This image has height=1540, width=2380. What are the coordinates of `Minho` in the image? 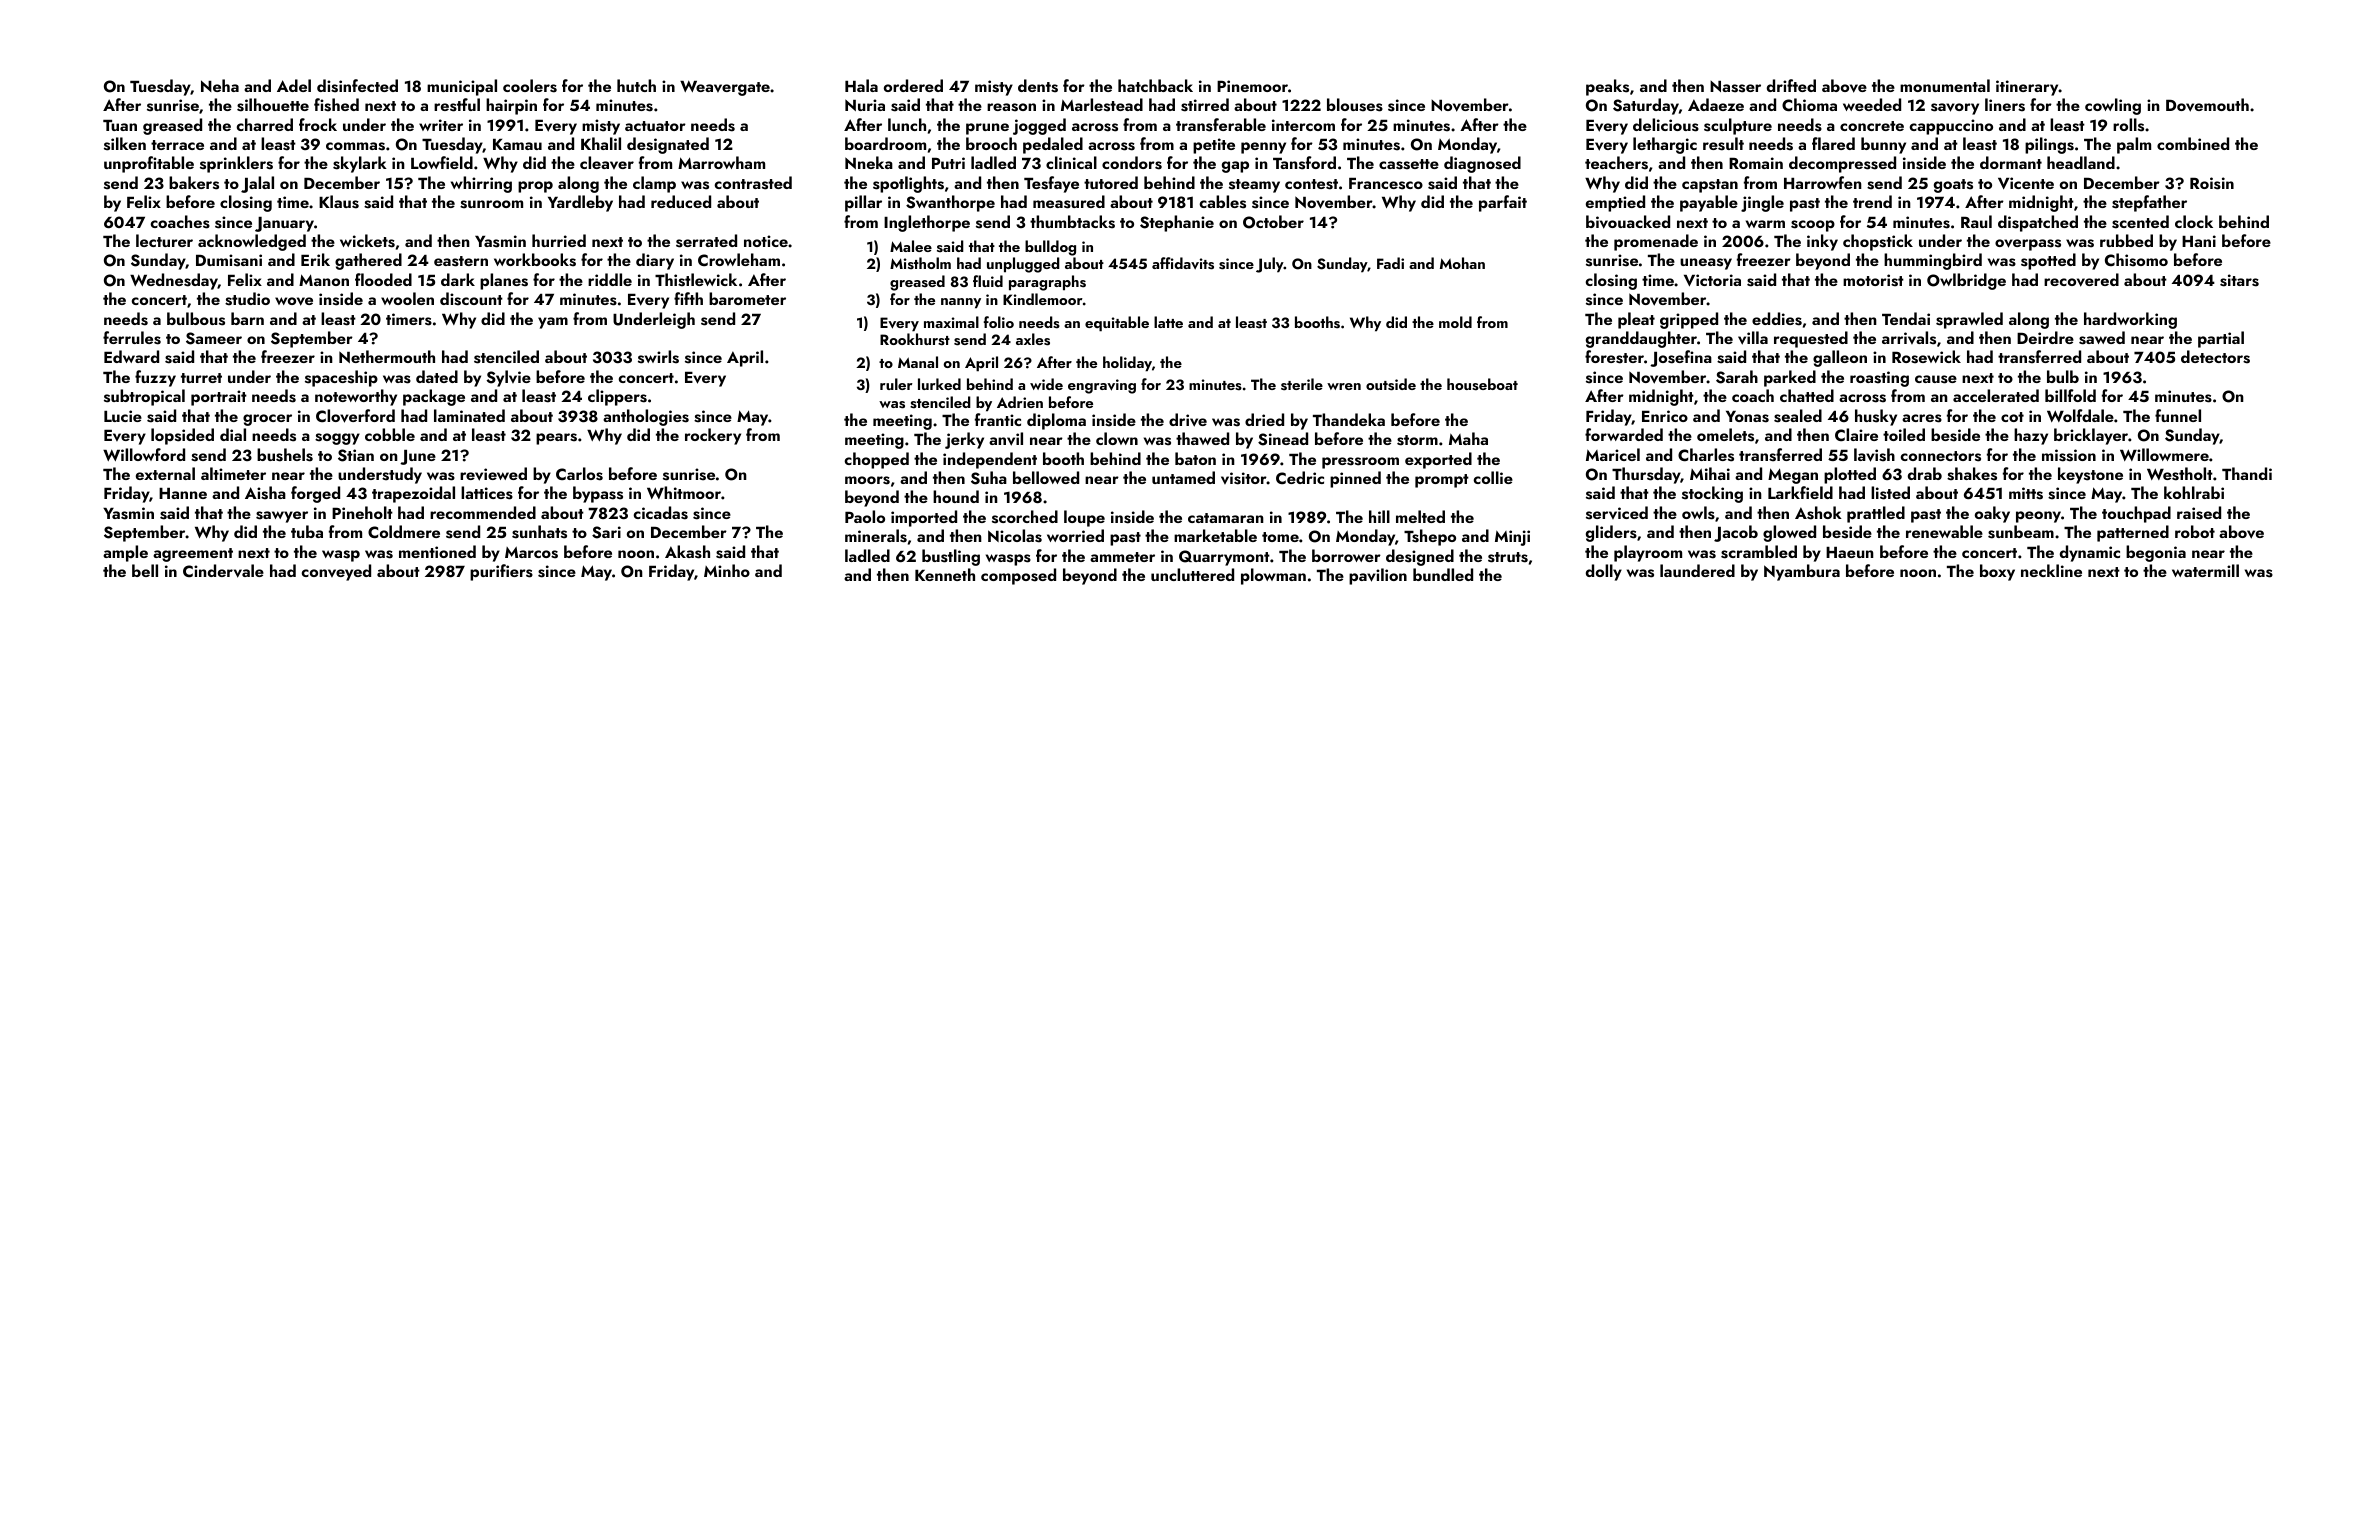 It's located at (727, 570).
